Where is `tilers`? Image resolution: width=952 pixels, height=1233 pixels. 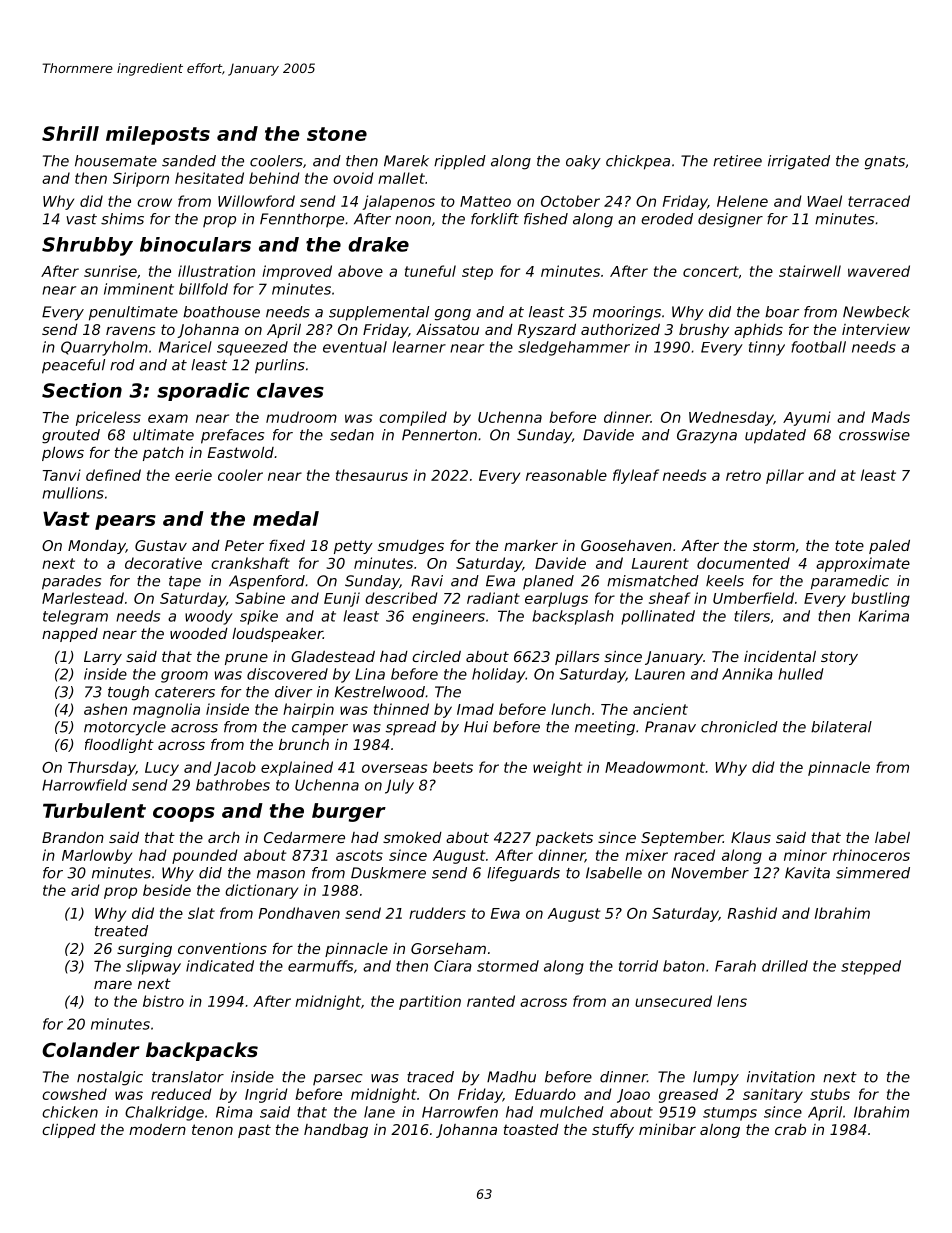
tilers is located at coordinates (752, 616).
